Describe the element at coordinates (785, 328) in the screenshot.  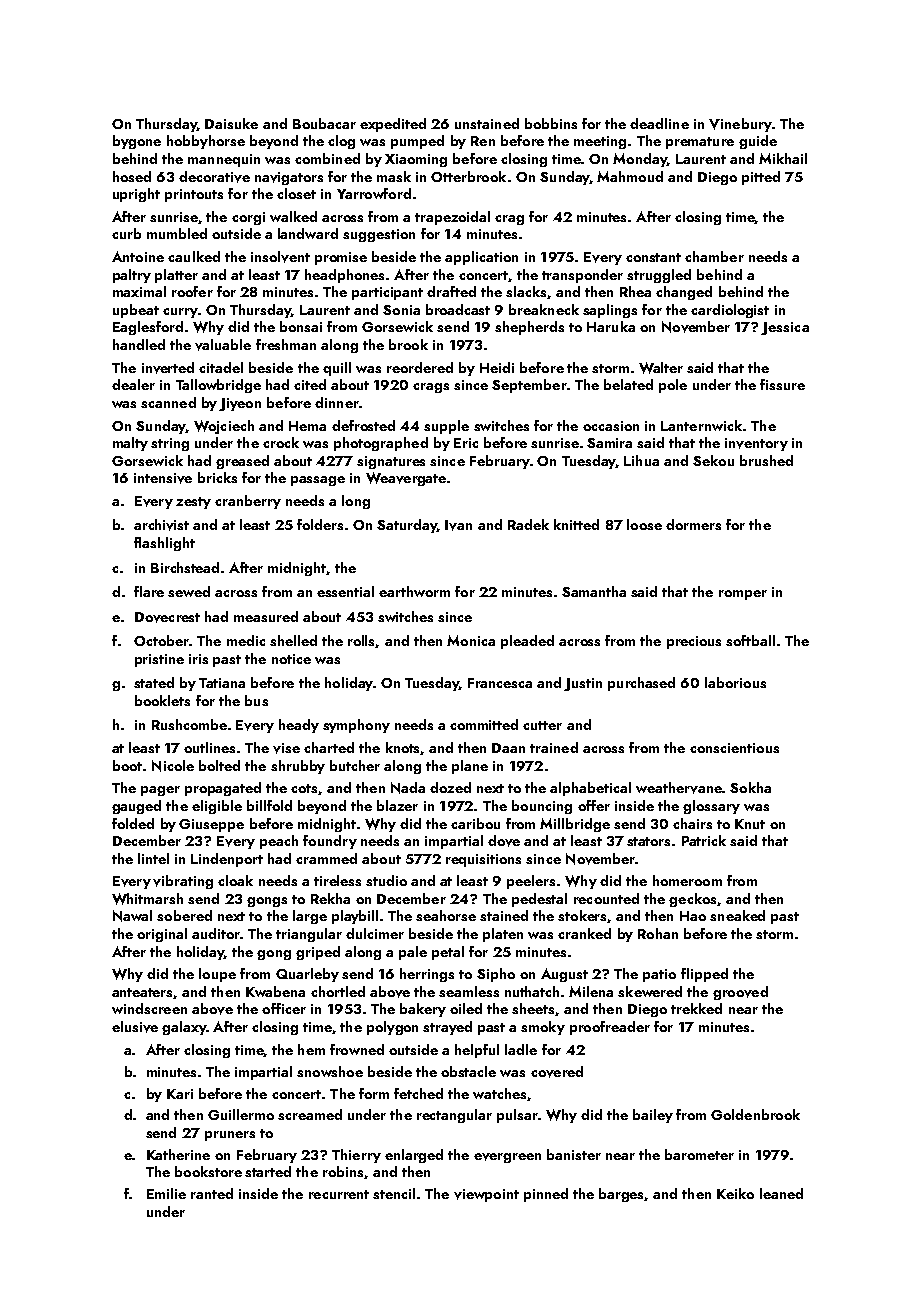
I see `Jessica` at that location.
